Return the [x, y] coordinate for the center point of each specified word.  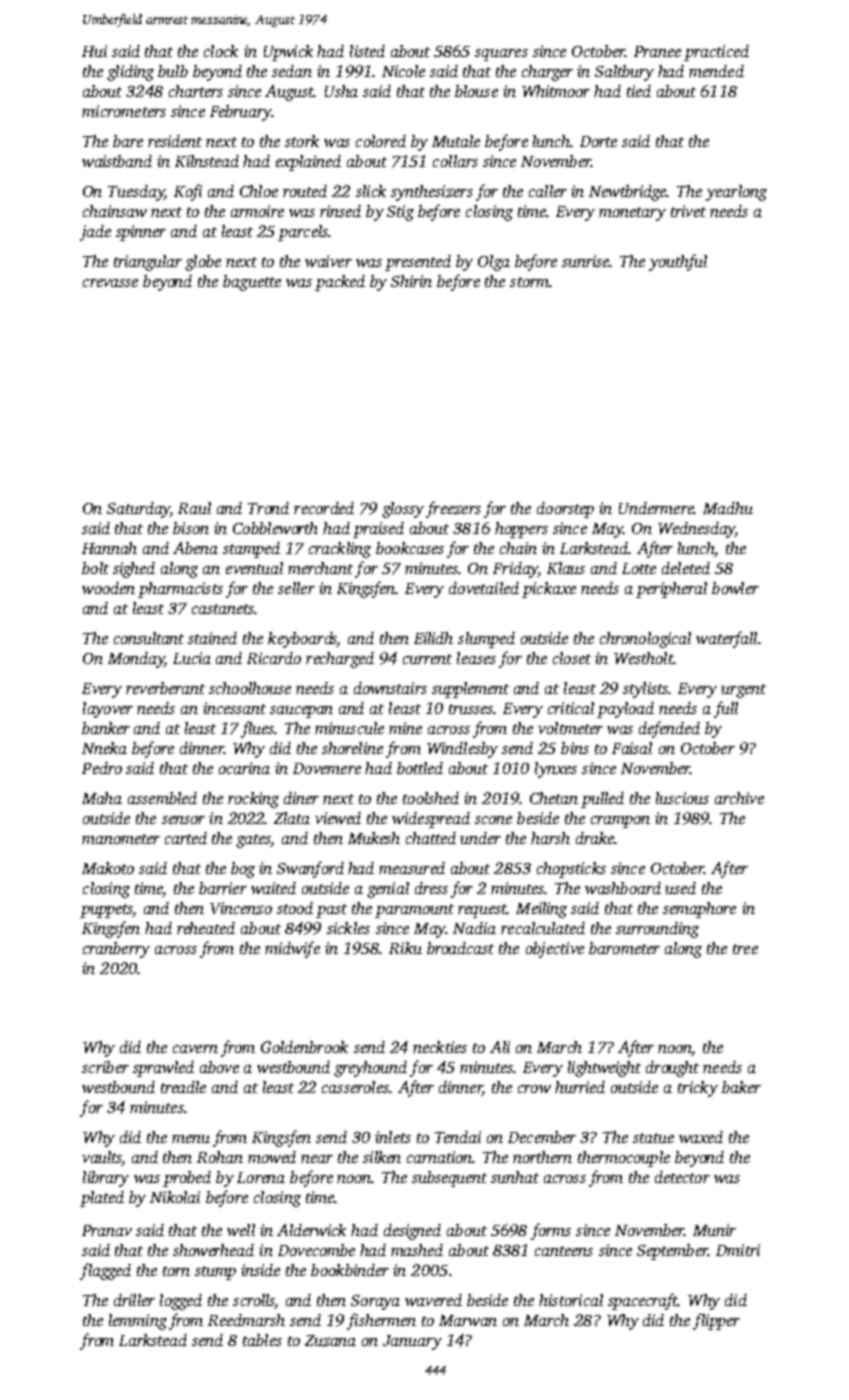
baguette [252, 283]
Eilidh [433, 638]
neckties [440, 1047]
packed [340, 283]
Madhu [728, 508]
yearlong [736, 193]
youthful [678, 262]
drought [672, 1069]
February [241, 113]
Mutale [456, 141]
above [219, 1067]
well [241, 1230]
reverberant [165, 688]
